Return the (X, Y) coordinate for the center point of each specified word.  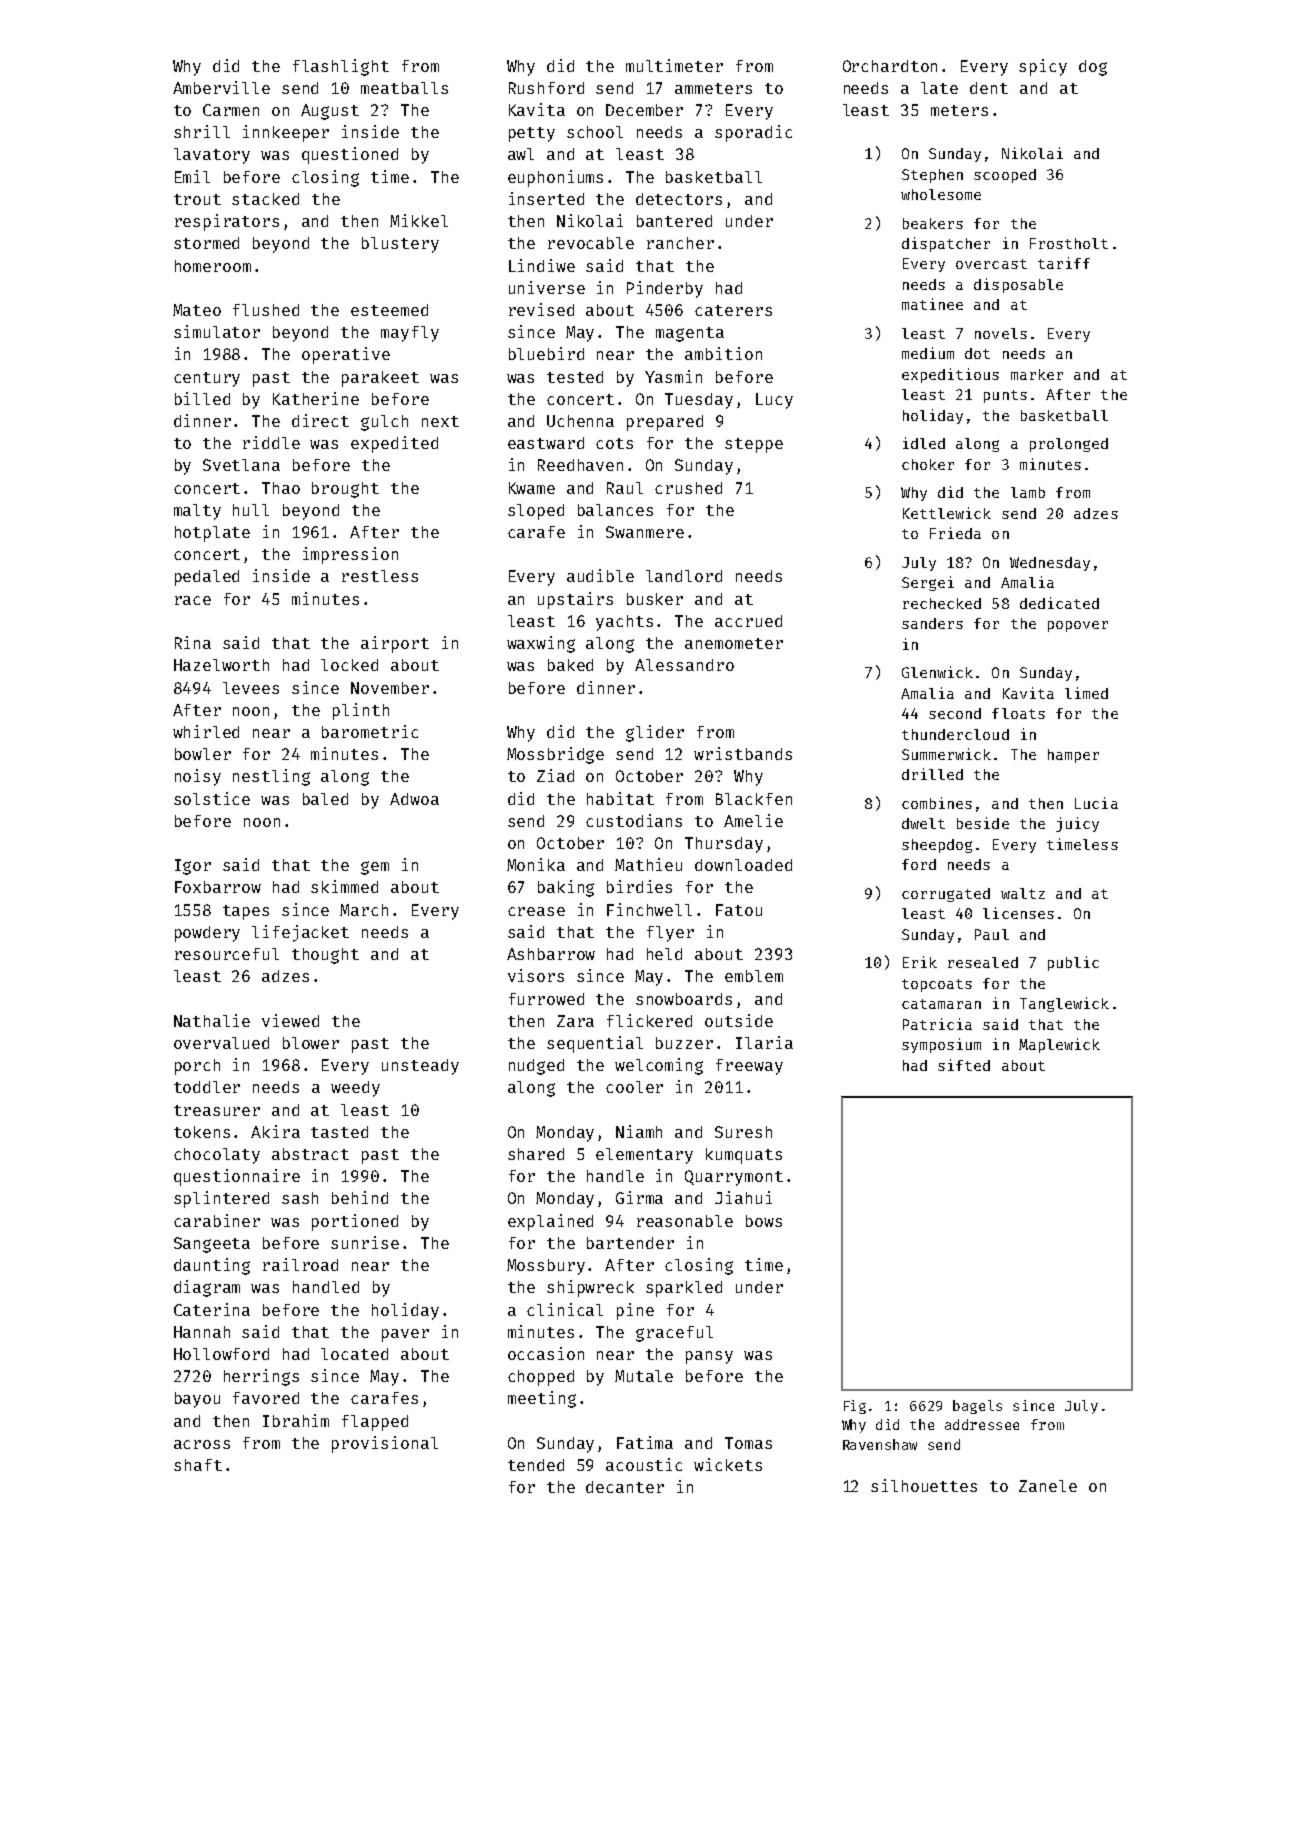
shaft (198, 1465)
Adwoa (414, 799)
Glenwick (937, 672)
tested (575, 377)
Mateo (197, 310)
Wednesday (1050, 564)
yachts (624, 623)
